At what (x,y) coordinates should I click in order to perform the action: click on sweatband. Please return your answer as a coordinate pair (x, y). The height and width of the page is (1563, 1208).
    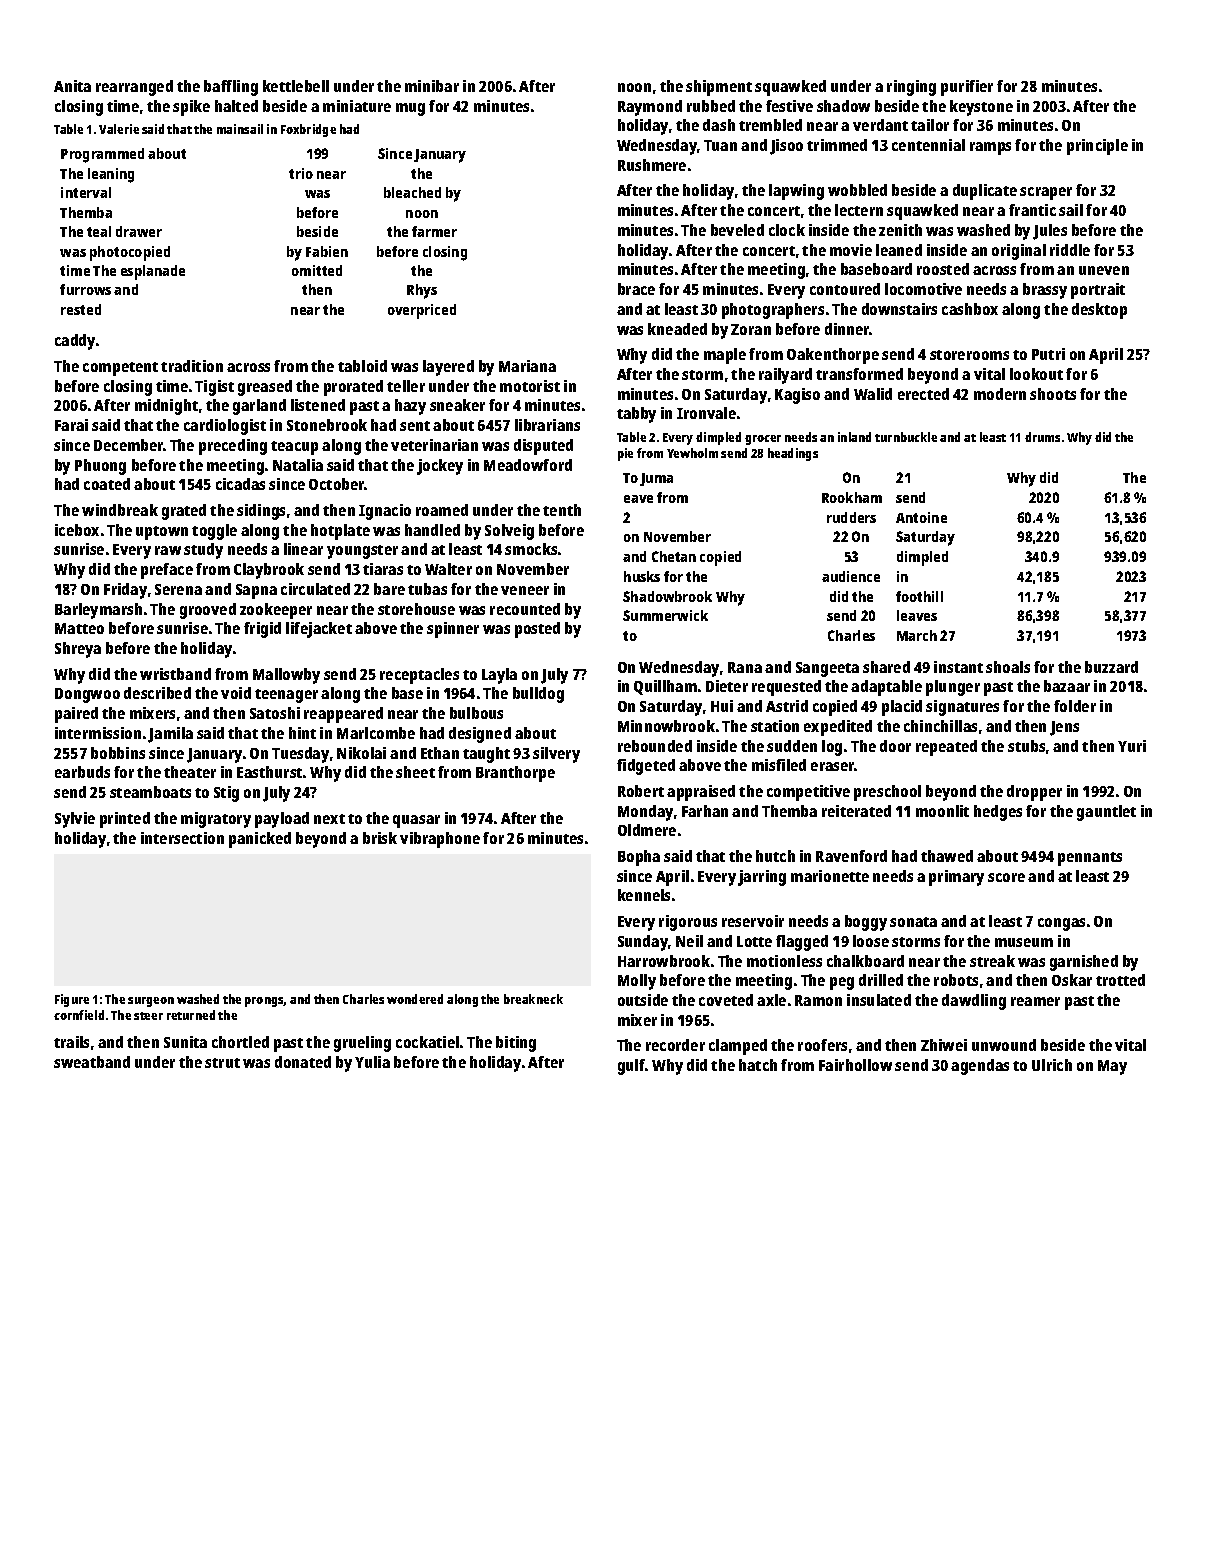
    Looking at the image, I should click on (92, 1062).
